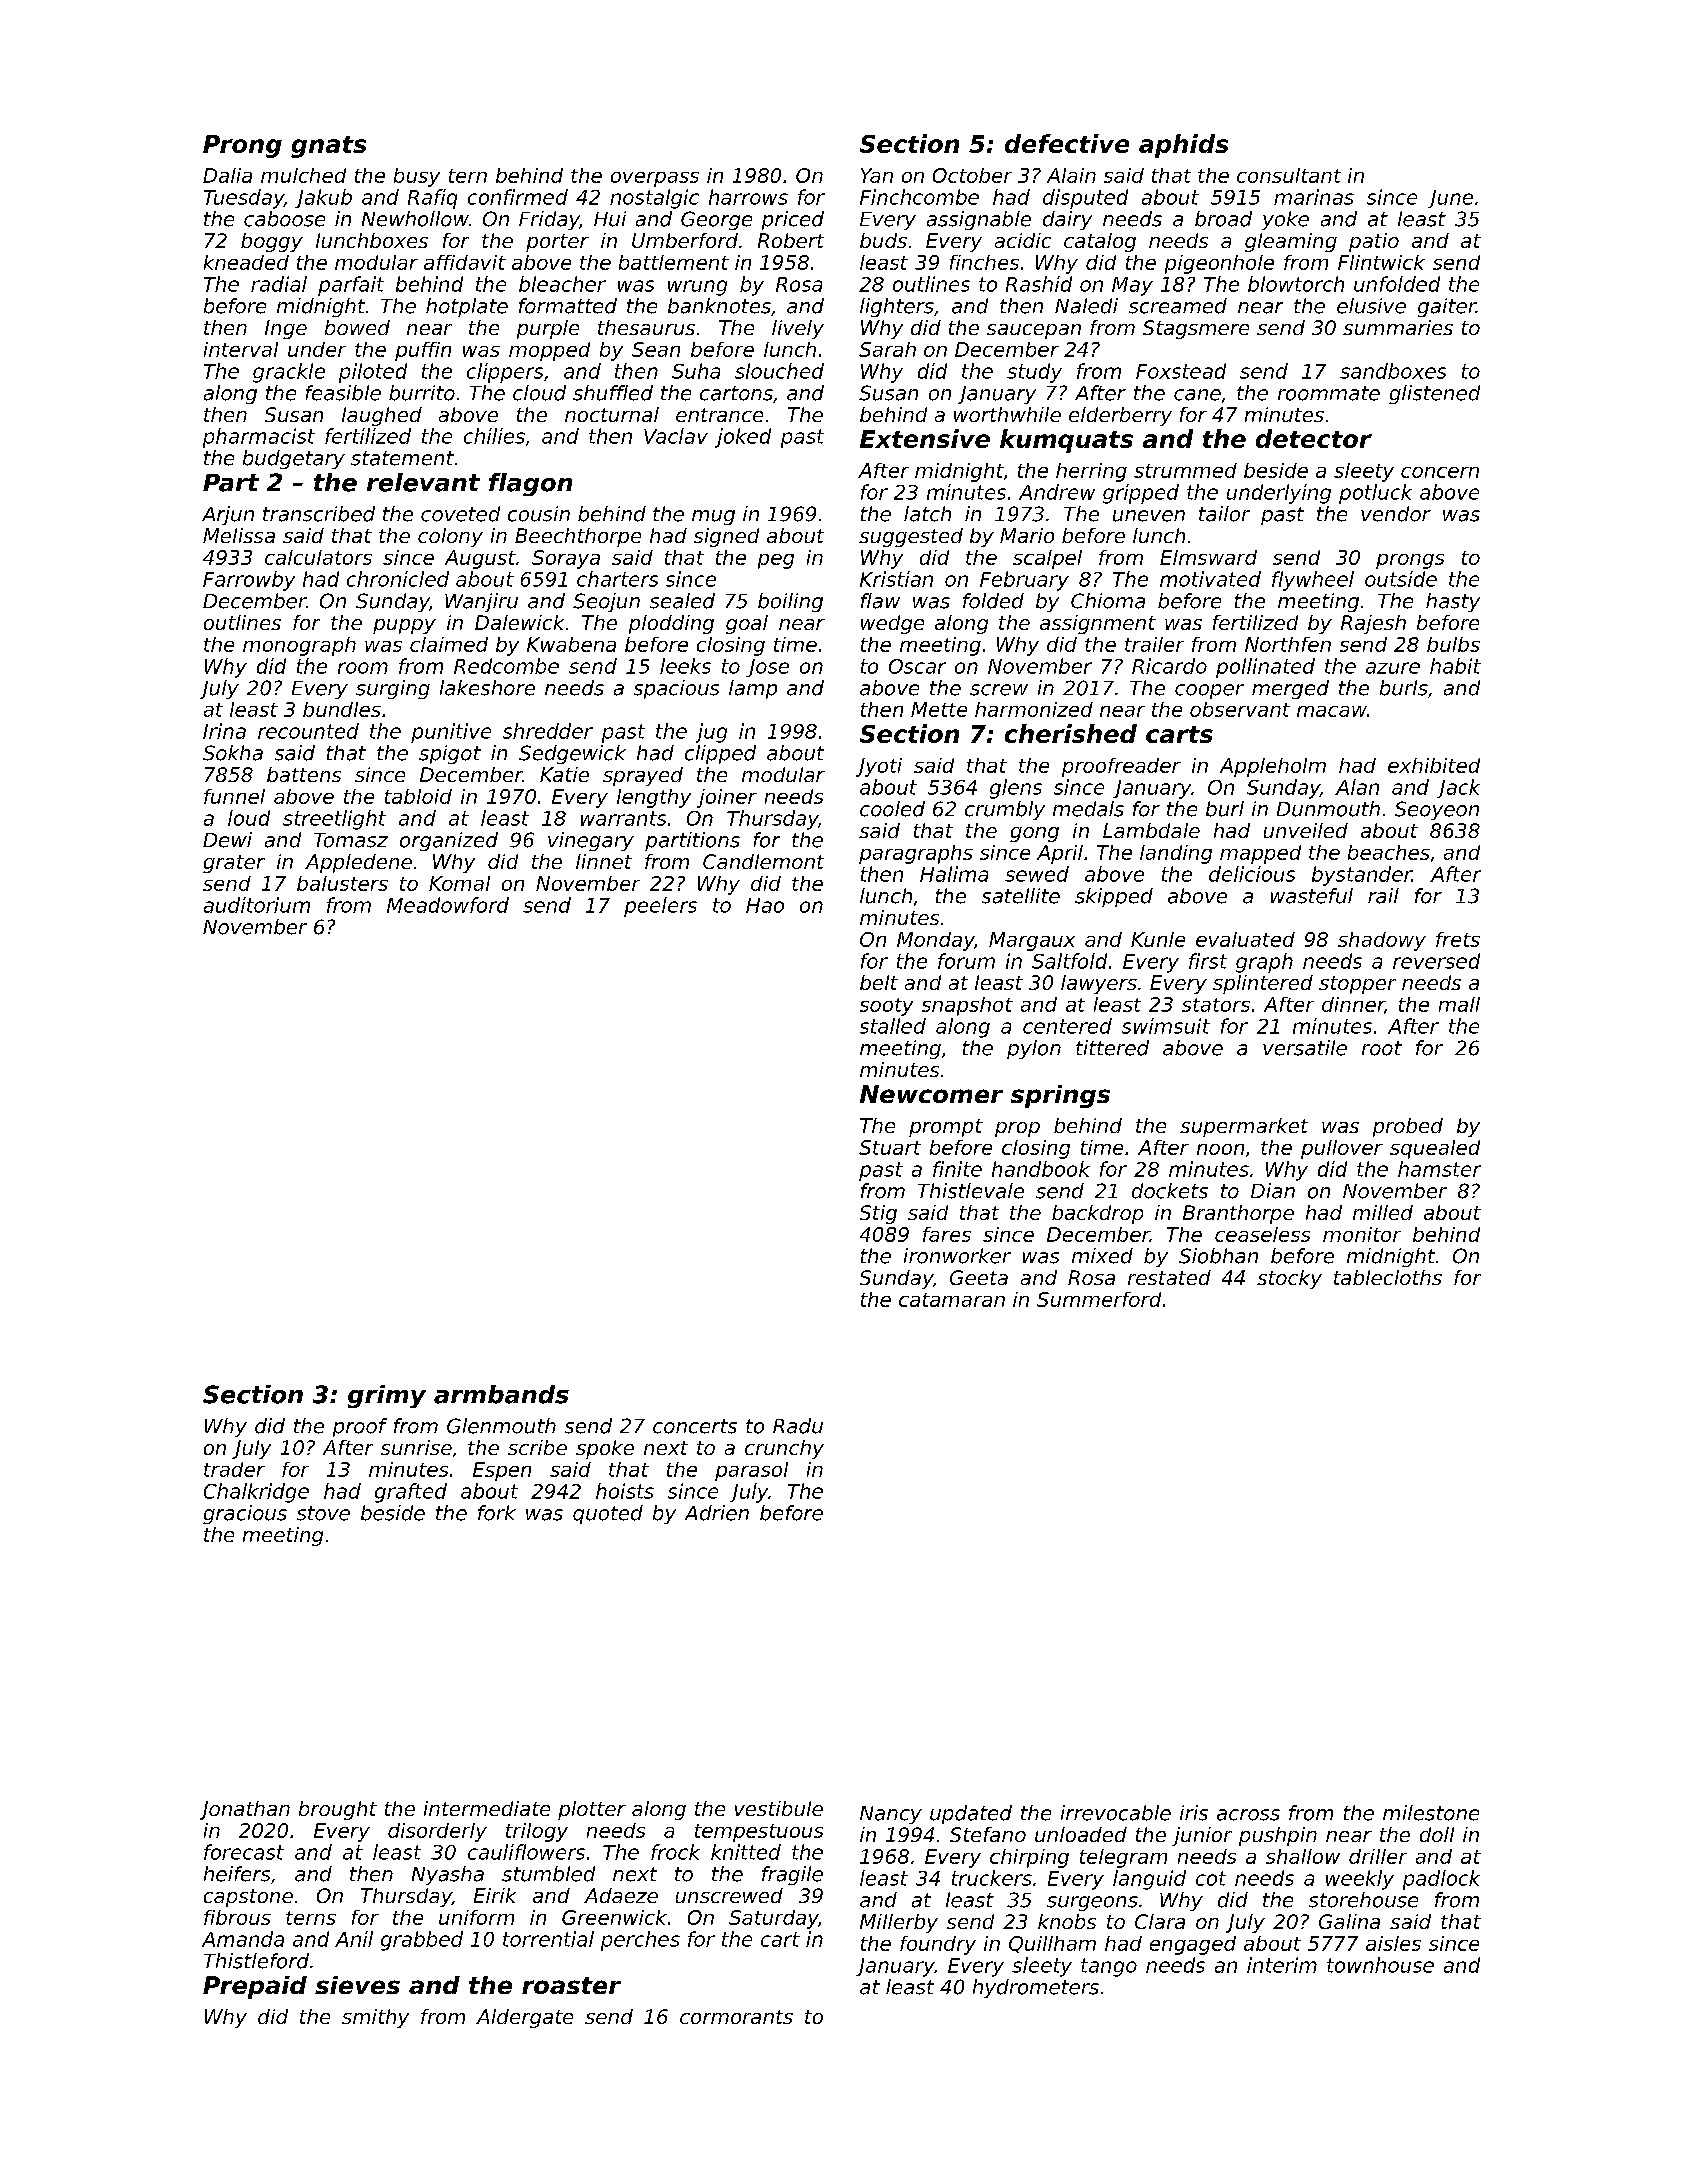 The image size is (1683, 2178). What do you see at coordinates (459, 883) in the document?
I see `Komal` at bounding box center [459, 883].
